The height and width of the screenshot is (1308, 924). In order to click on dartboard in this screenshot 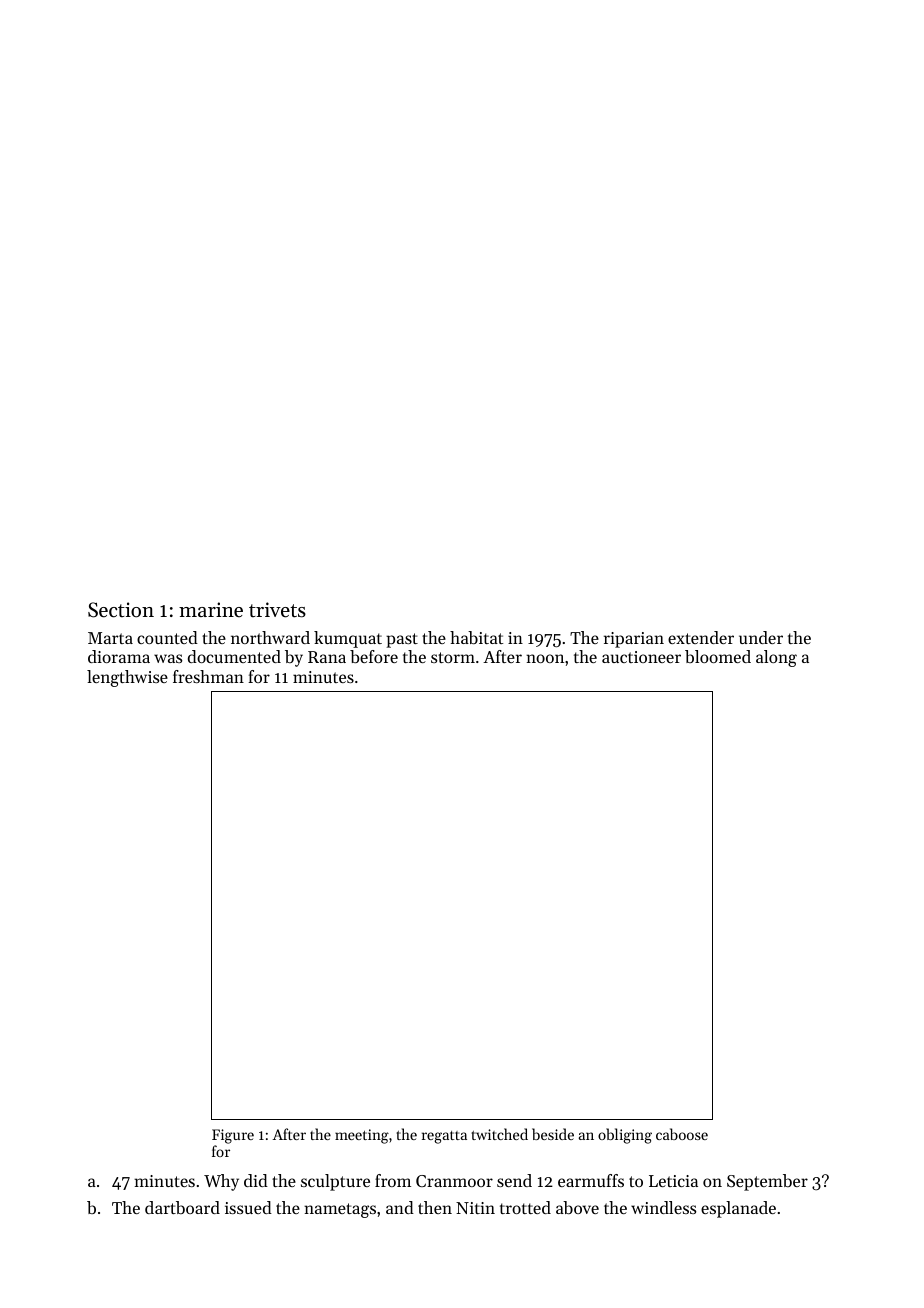, I will do `click(182, 1207)`.
